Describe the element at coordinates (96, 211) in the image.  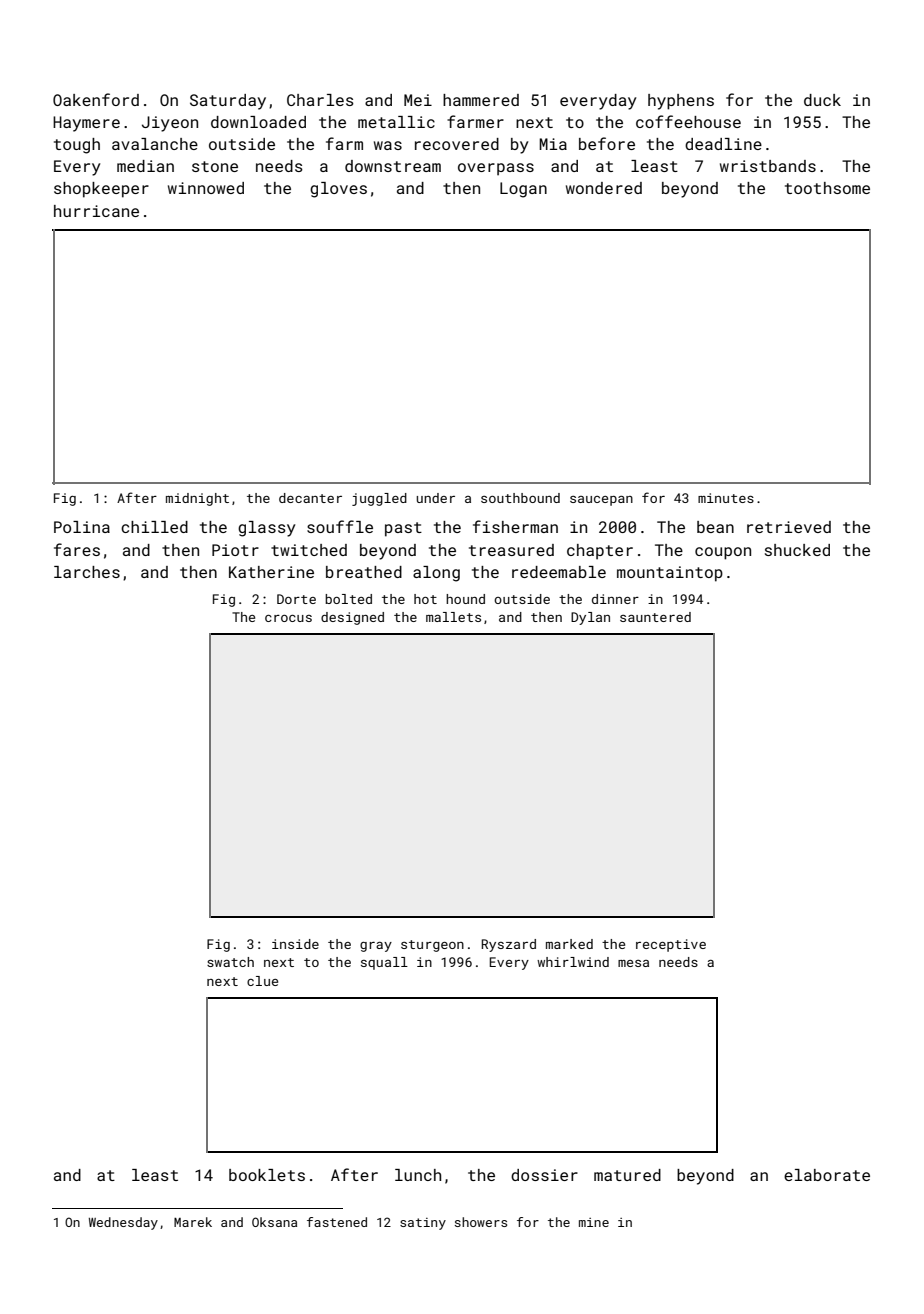
I see `hurricane` at that location.
